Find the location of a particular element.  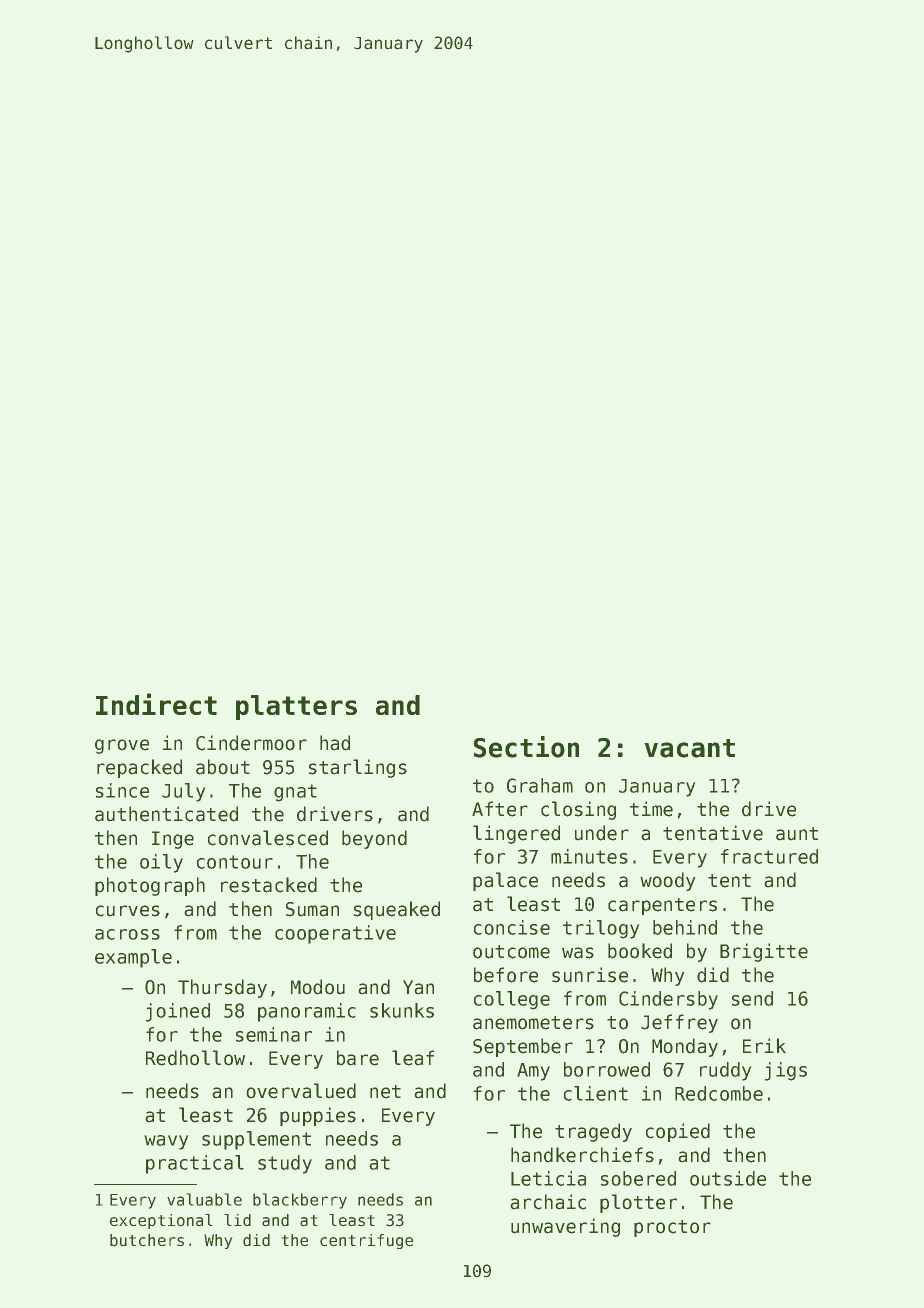

Indirect is located at coordinates (156, 704).
